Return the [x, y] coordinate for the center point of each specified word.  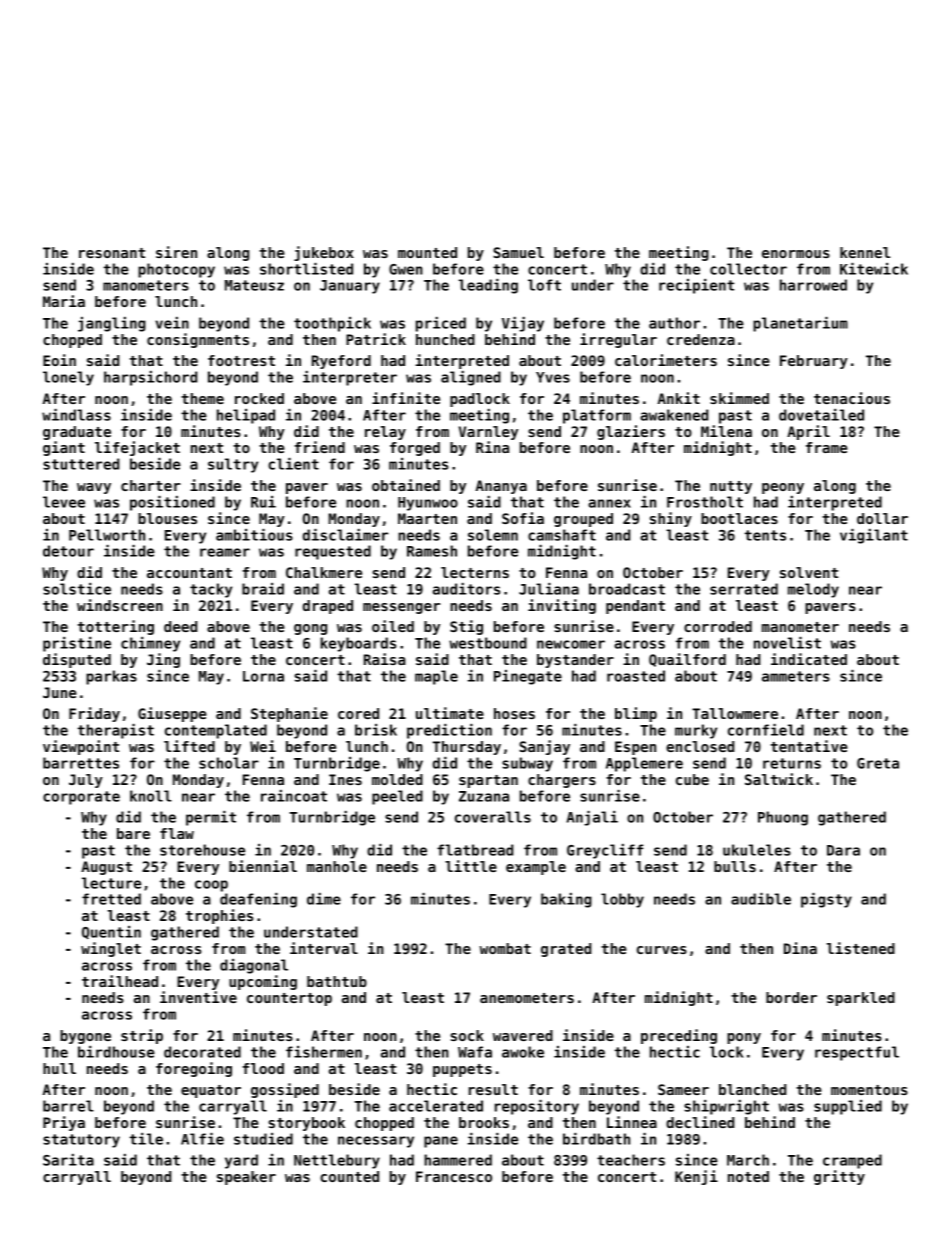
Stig [466, 627]
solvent [809, 572]
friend [320, 447]
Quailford [687, 660]
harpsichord [150, 378]
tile [146, 1139]
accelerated [436, 1106]
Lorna [263, 676]
